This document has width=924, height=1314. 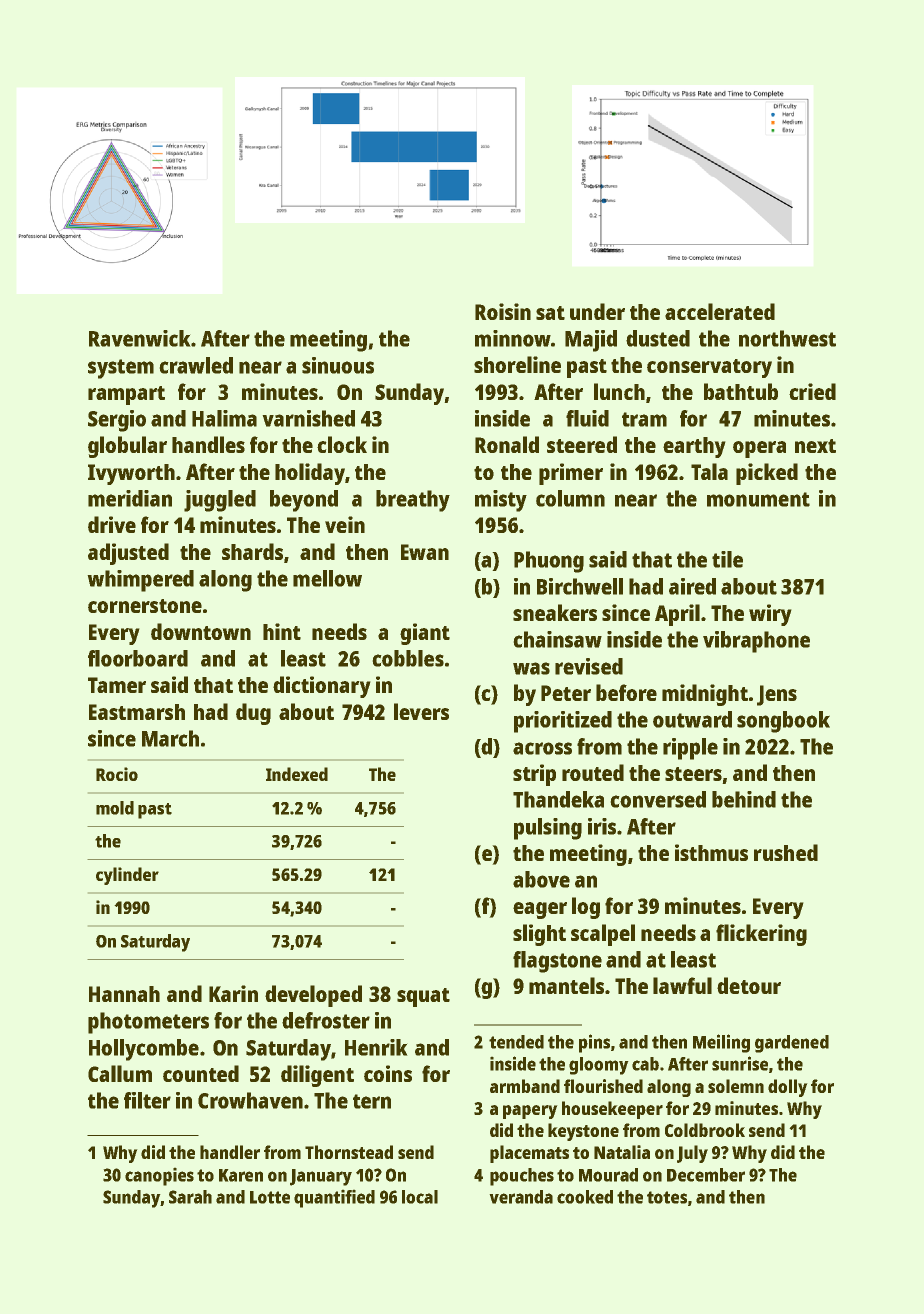 I want to click on tended, so click(x=516, y=1042).
